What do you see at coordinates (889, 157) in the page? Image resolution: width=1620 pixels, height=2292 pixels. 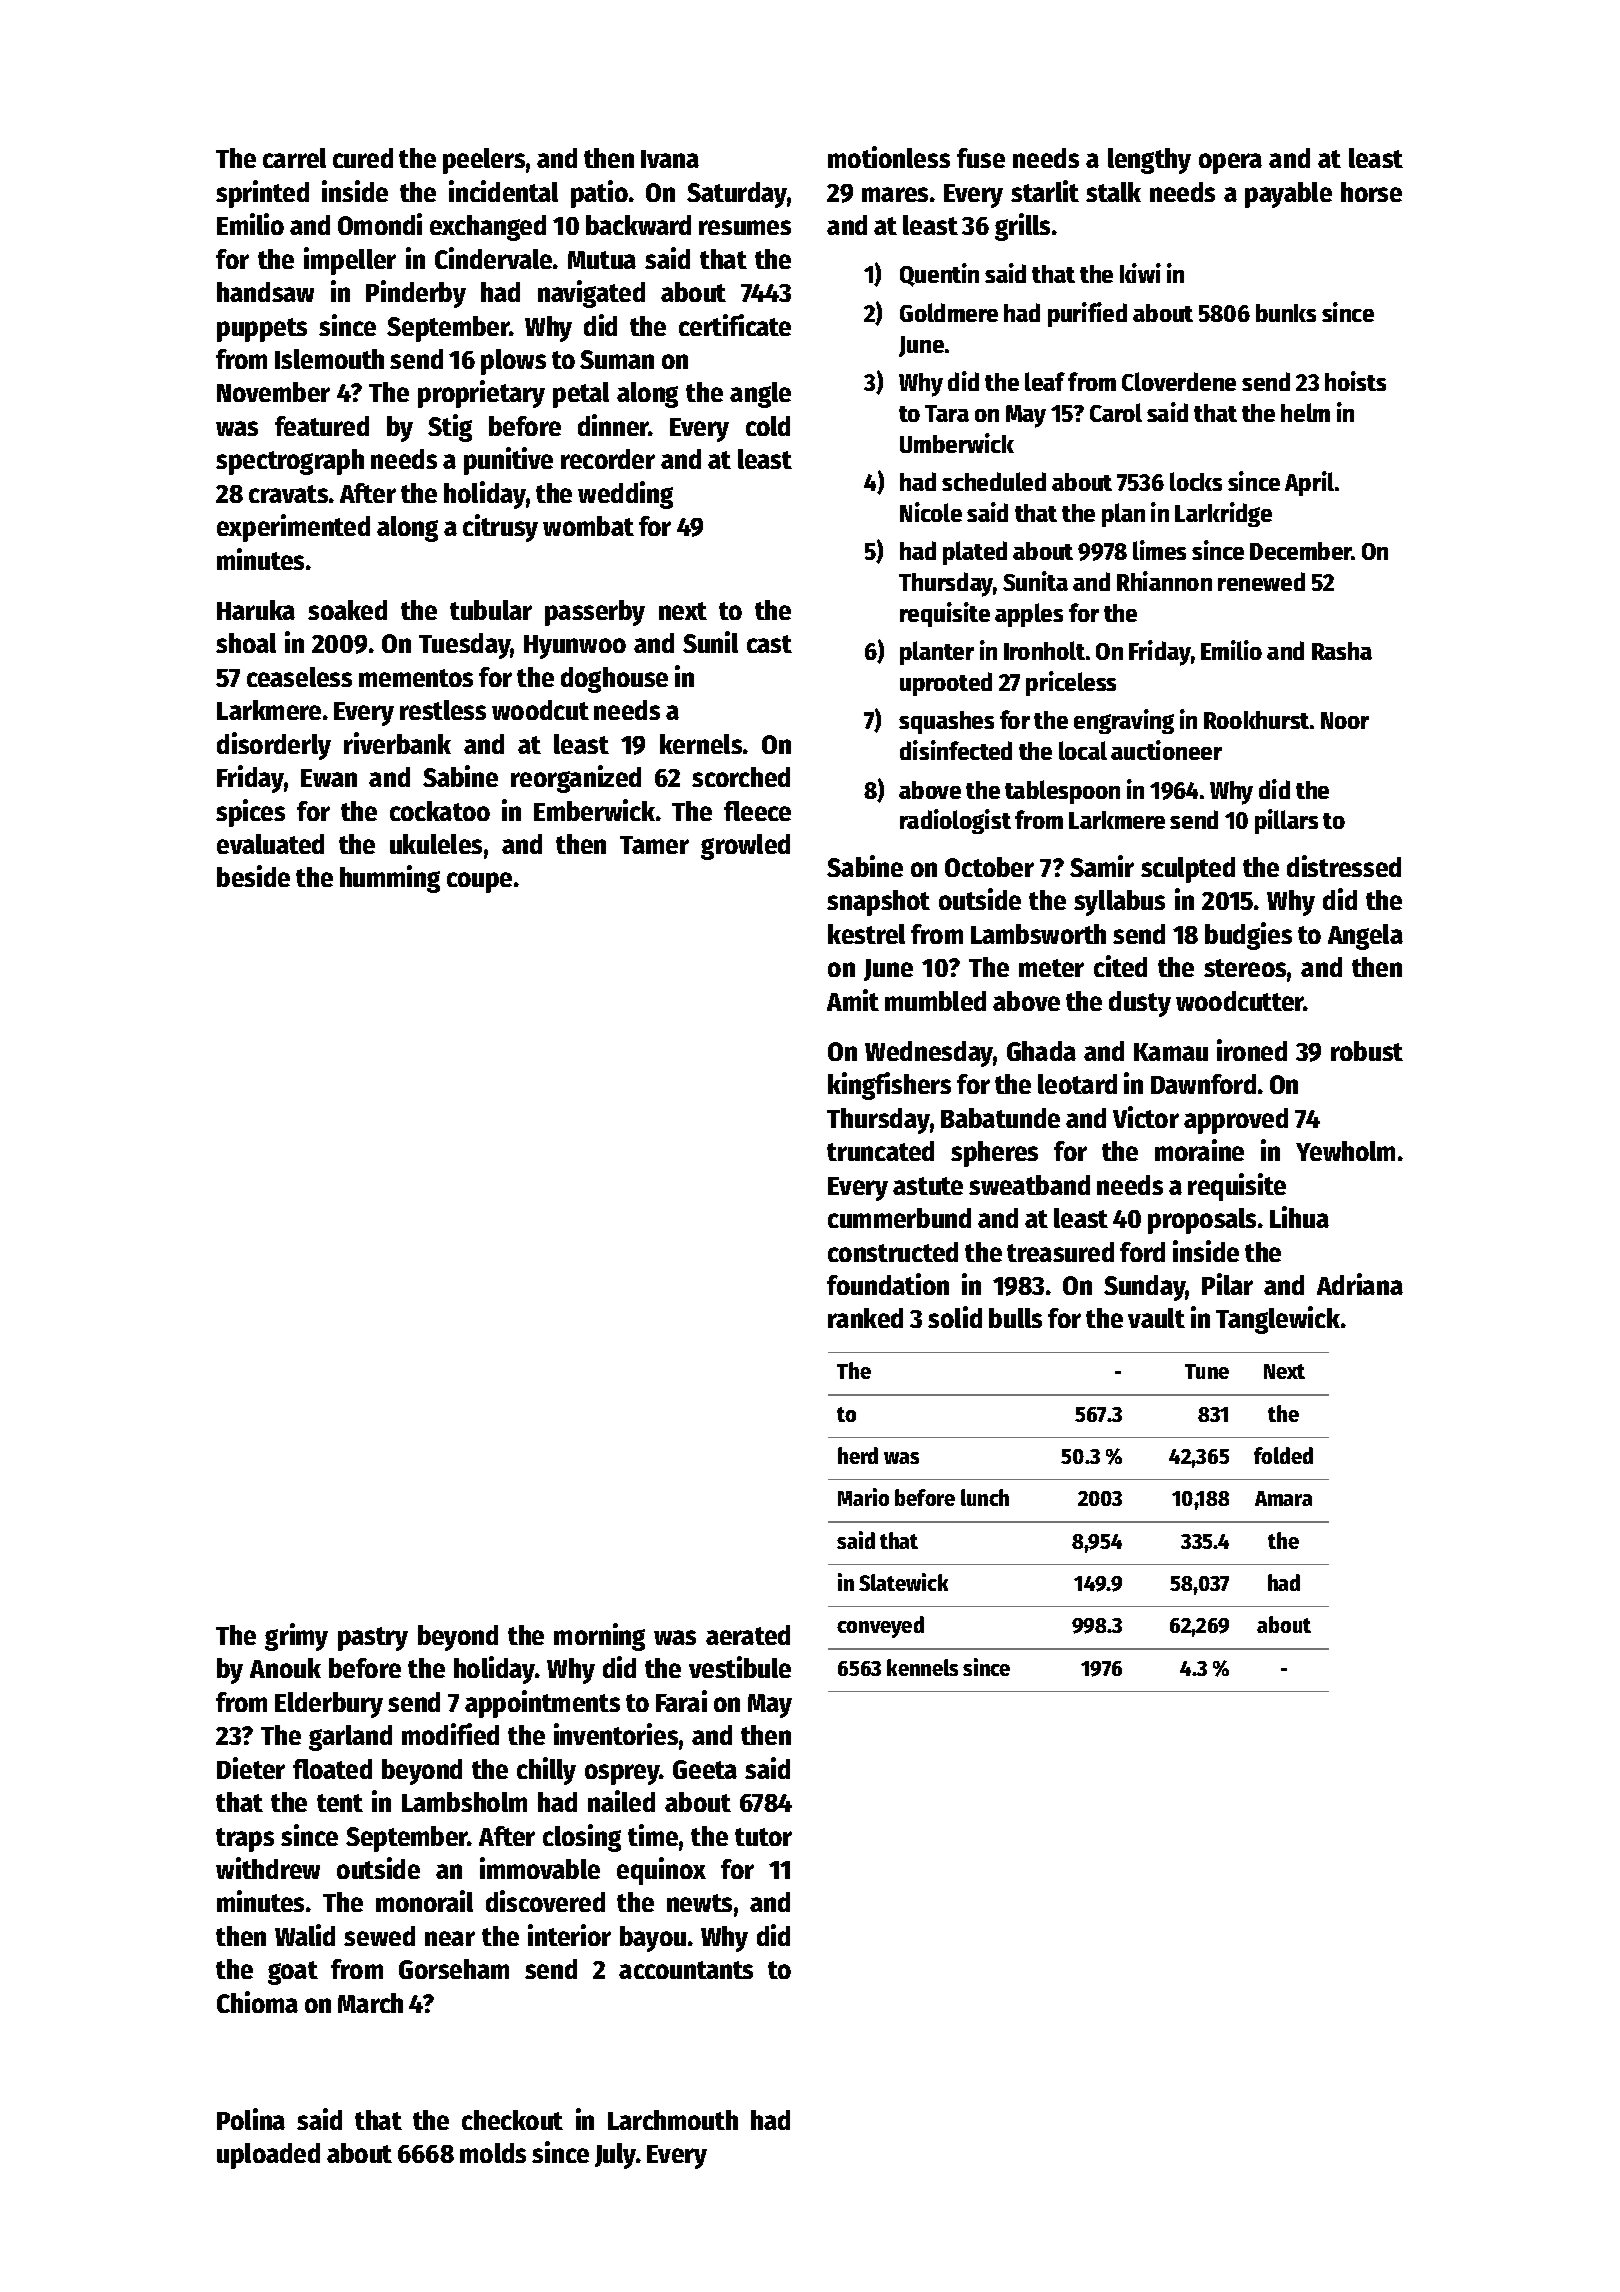 I see `motionless` at bounding box center [889, 157].
